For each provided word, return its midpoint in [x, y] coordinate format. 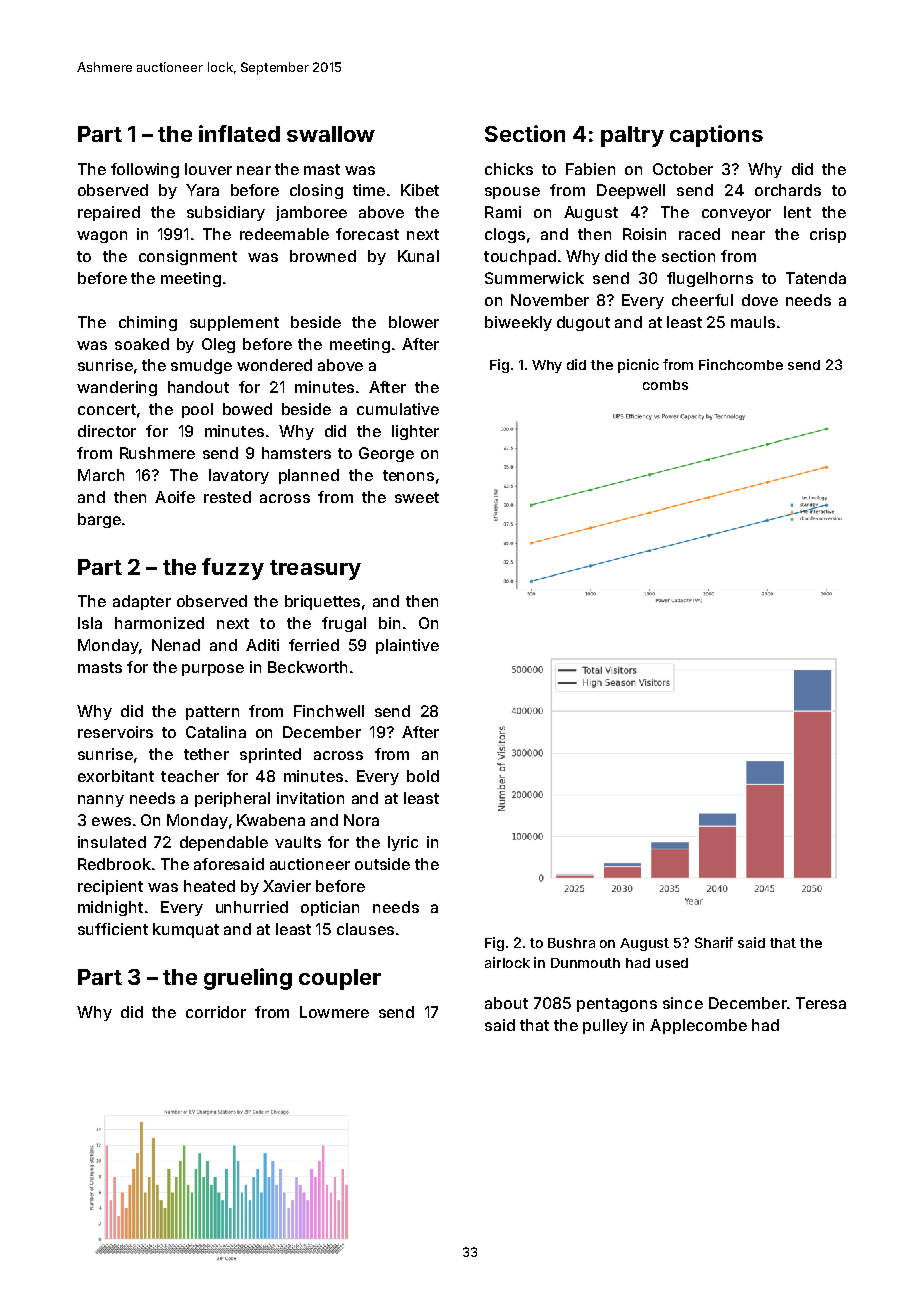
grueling [248, 979]
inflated [239, 133]
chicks [509, 169]
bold [423, 776]
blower [414, 322]
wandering [117, 388]
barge [99, 520]
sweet [417, 497]
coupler [340, 979]
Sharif [714, 942]
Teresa [821, 1003]
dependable [224, 843]
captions [716, 136]
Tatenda [816, 278]
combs [665, 385]
